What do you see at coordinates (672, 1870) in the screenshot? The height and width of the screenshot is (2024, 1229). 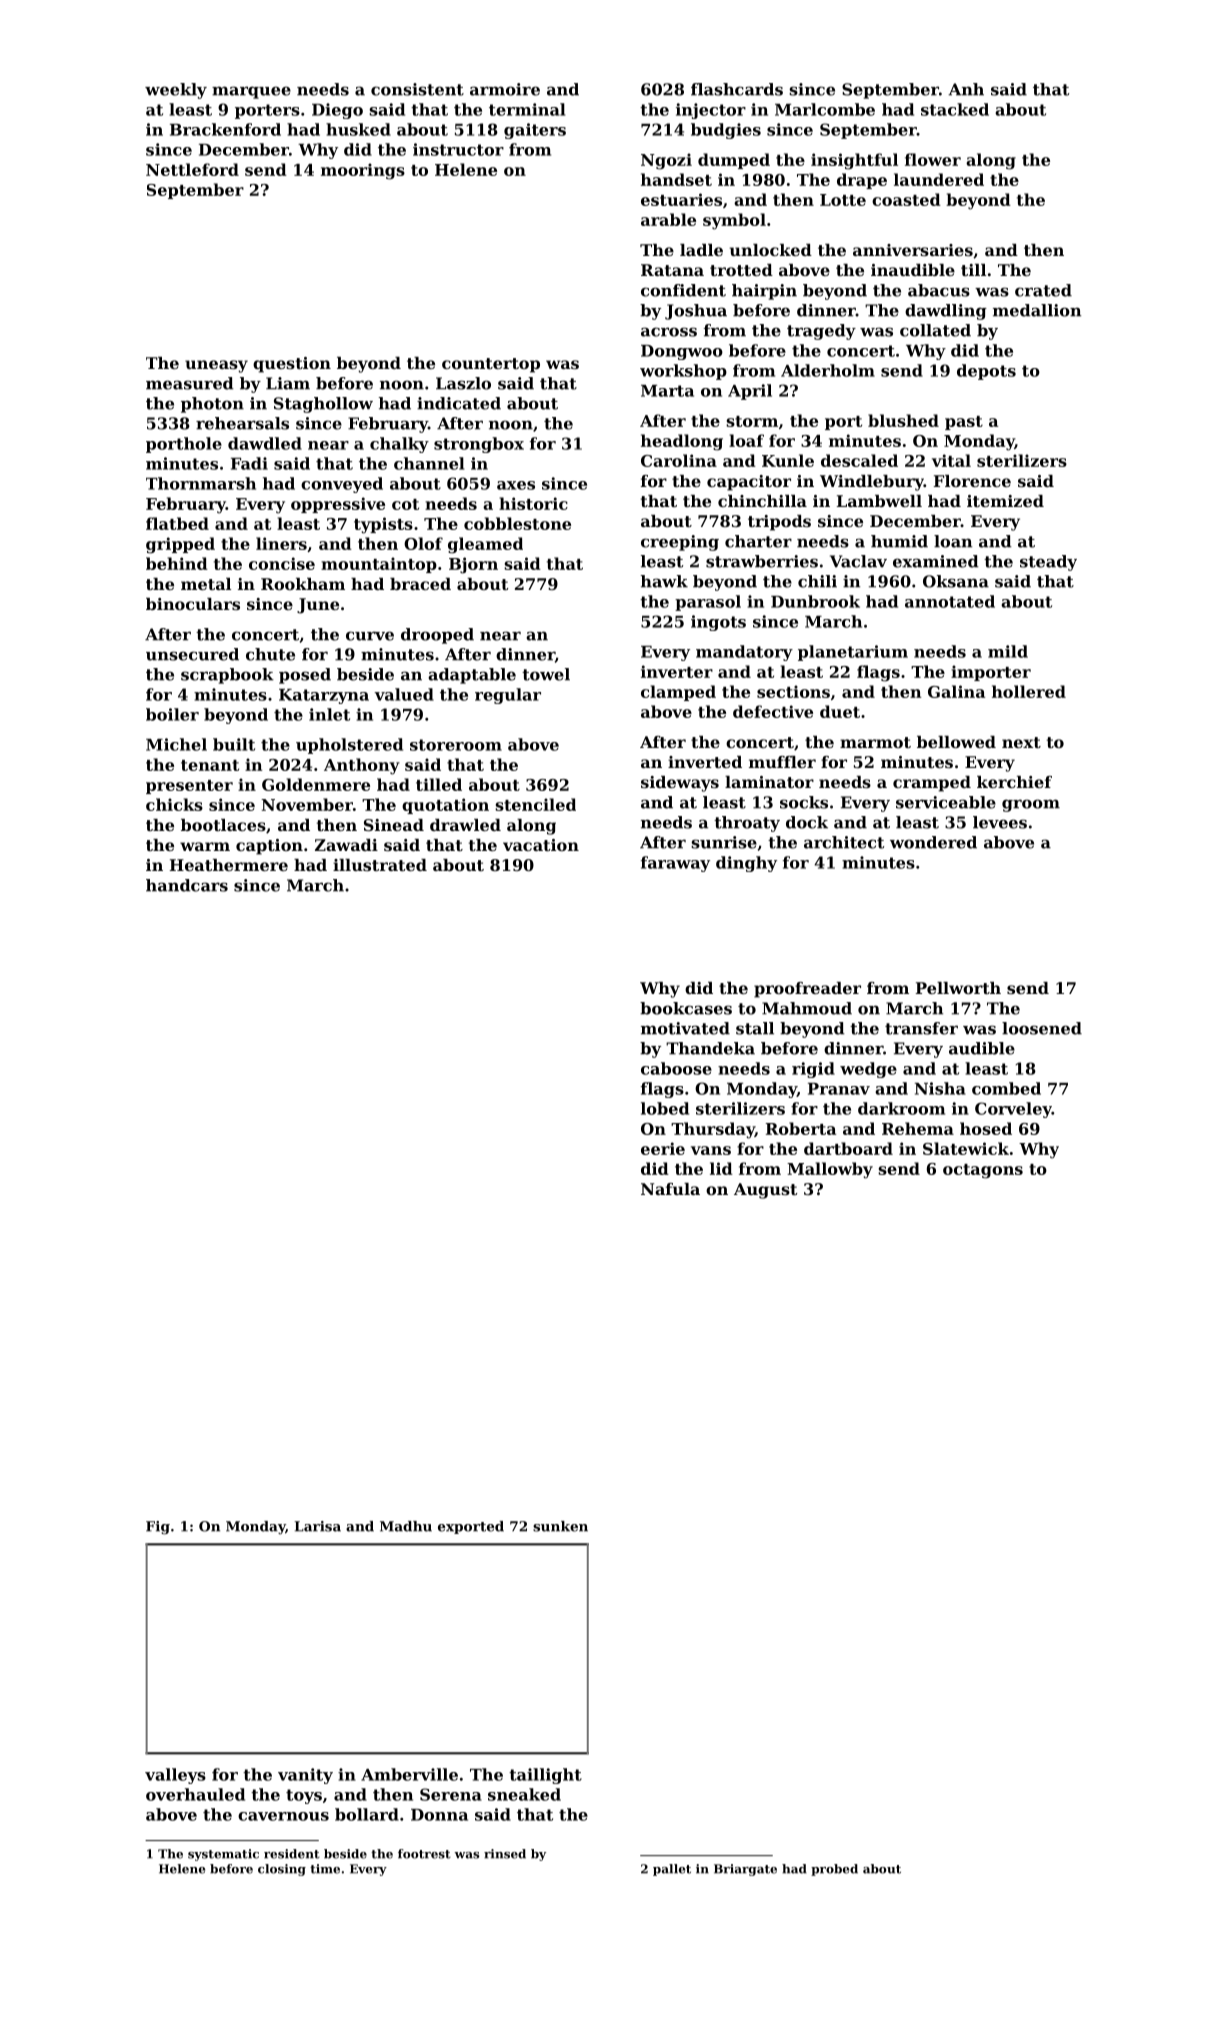 I see `pallet` at bounding box center [672, 1870].
